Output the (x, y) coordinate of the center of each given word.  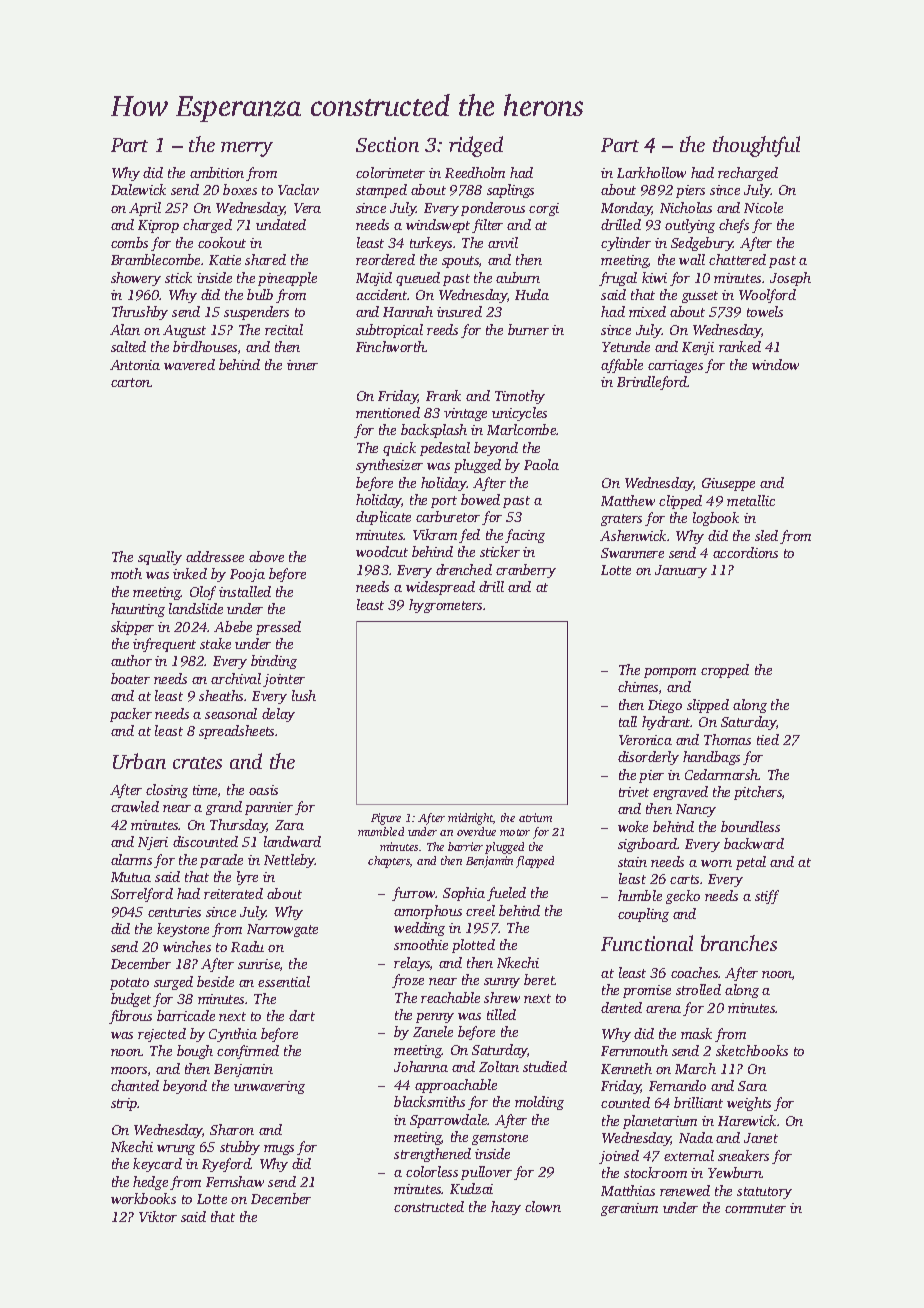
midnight (470, 819)
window (775, 364)
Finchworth (390, 346)
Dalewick (138, 189)
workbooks (143, 1198)
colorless (432, 1171)
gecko (683, 897)
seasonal (231, 713)
